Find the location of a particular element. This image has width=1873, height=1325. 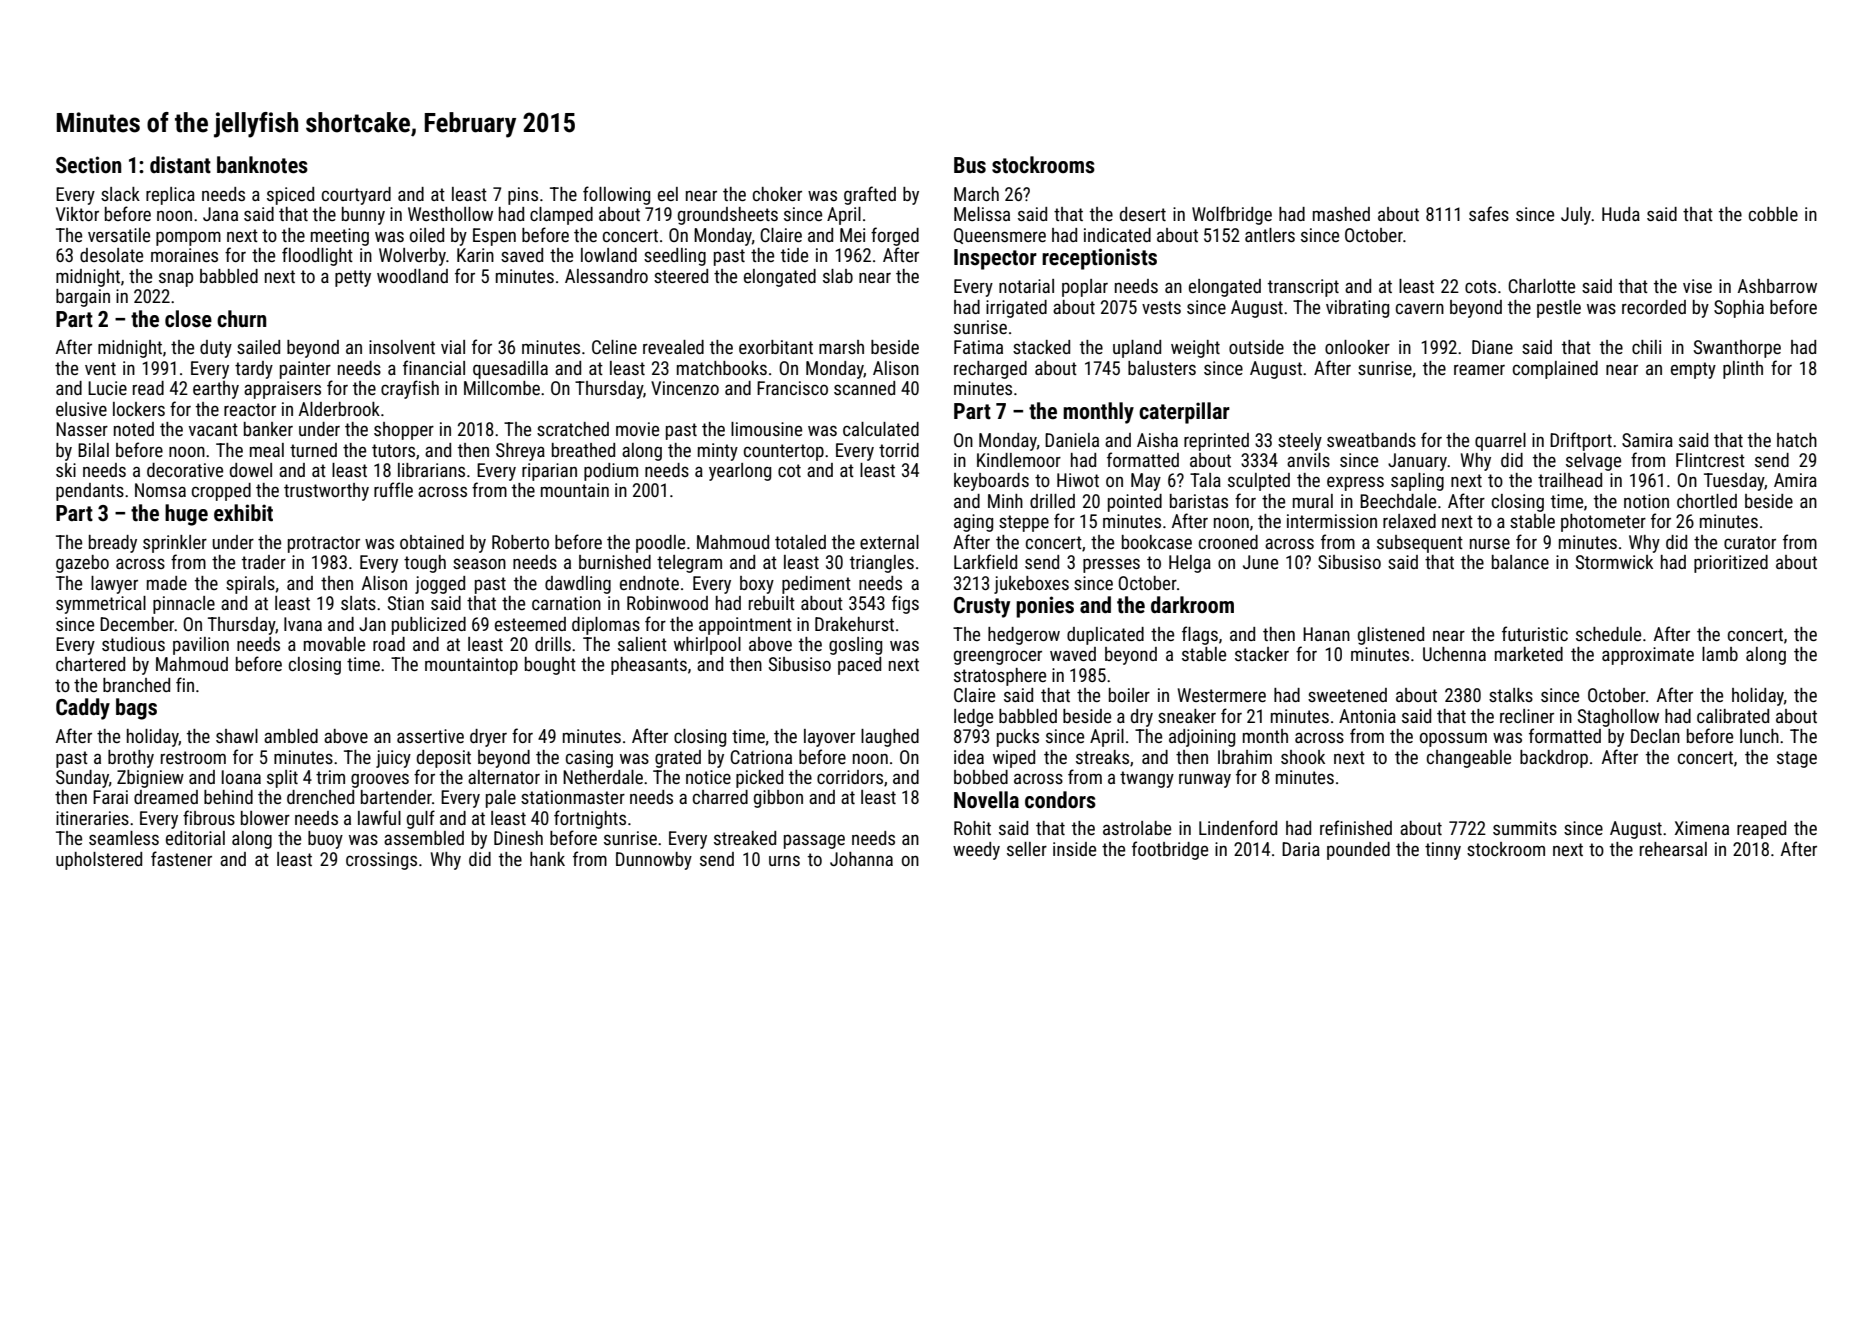

transcript is located at coordinates (1303, 288).
